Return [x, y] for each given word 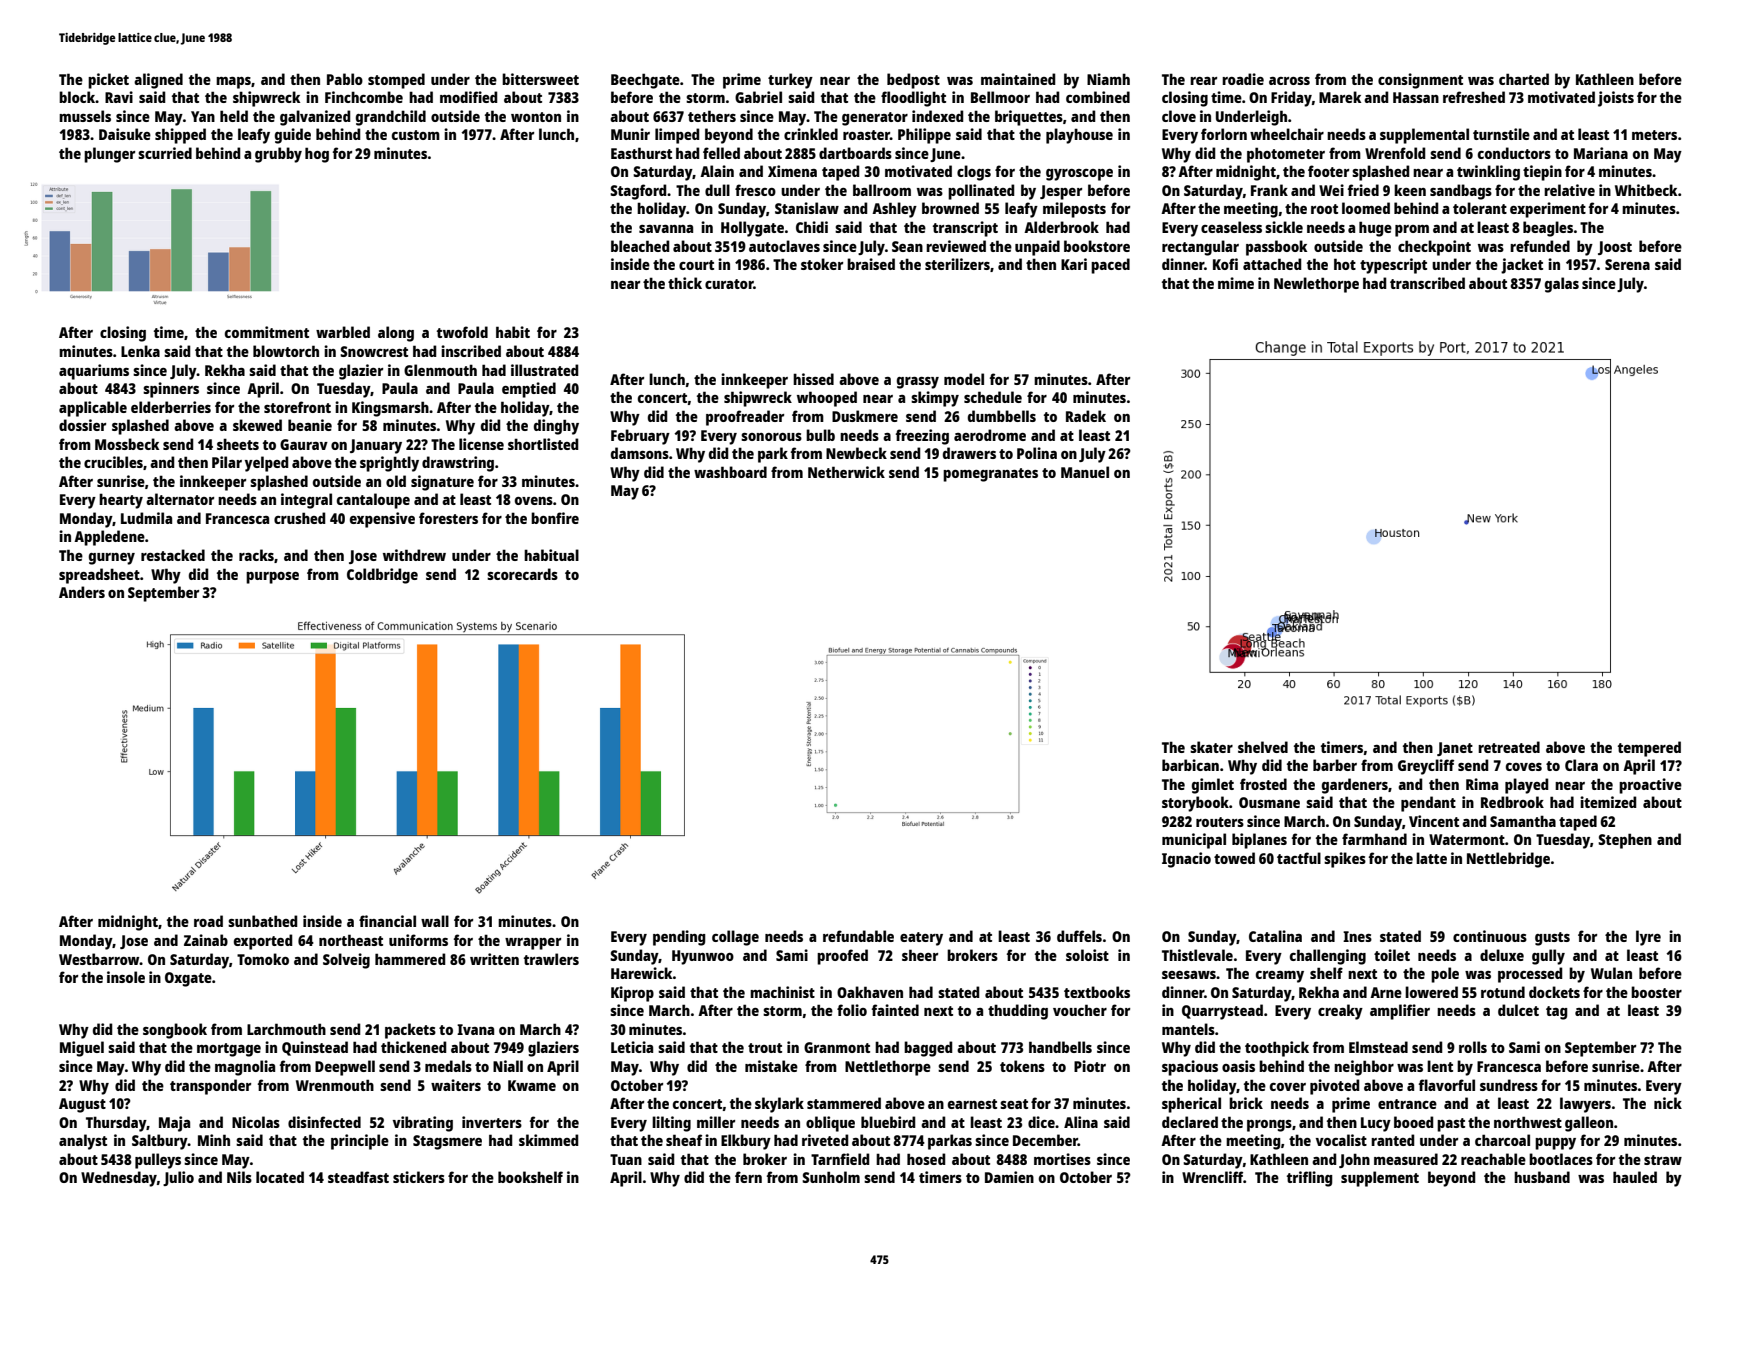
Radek [1086, 416]
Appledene [109, 538]
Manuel [1085, 472]
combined [1098, 97]
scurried [165, 153]
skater [1211, 747]
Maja [174, 1124]
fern [748, 1177]
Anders [82, 592]
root [1324, 209]
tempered [1649, 749]
